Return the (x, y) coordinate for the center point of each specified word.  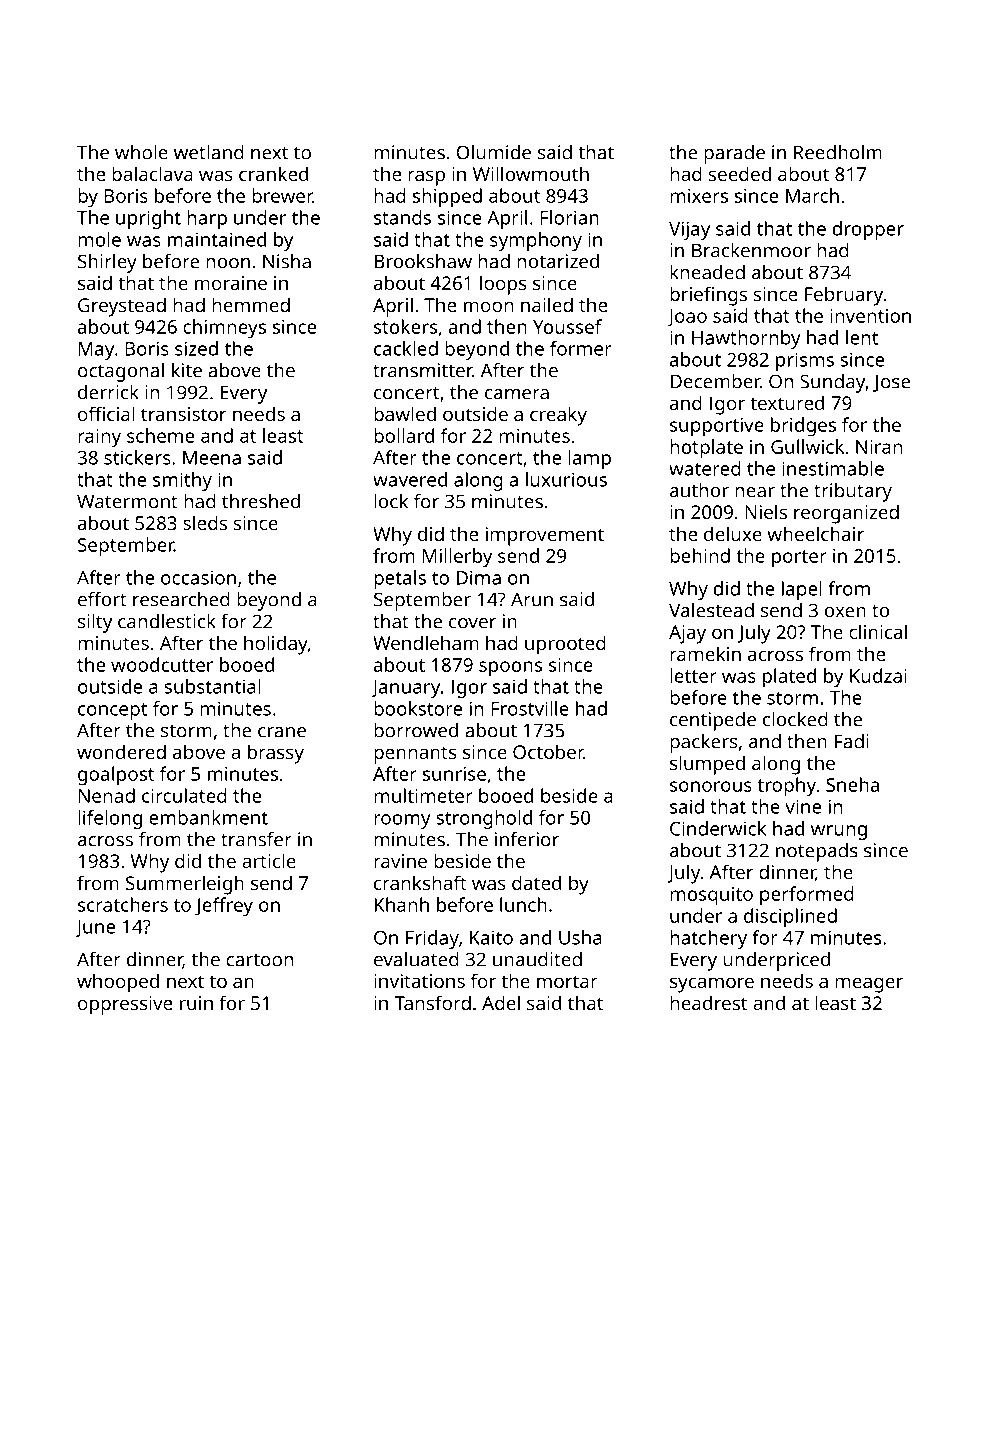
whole (141, 152)
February (844, 296)
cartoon (259, 960)
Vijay (689, 230)
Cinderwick (718, 828)
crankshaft (420, 882)
